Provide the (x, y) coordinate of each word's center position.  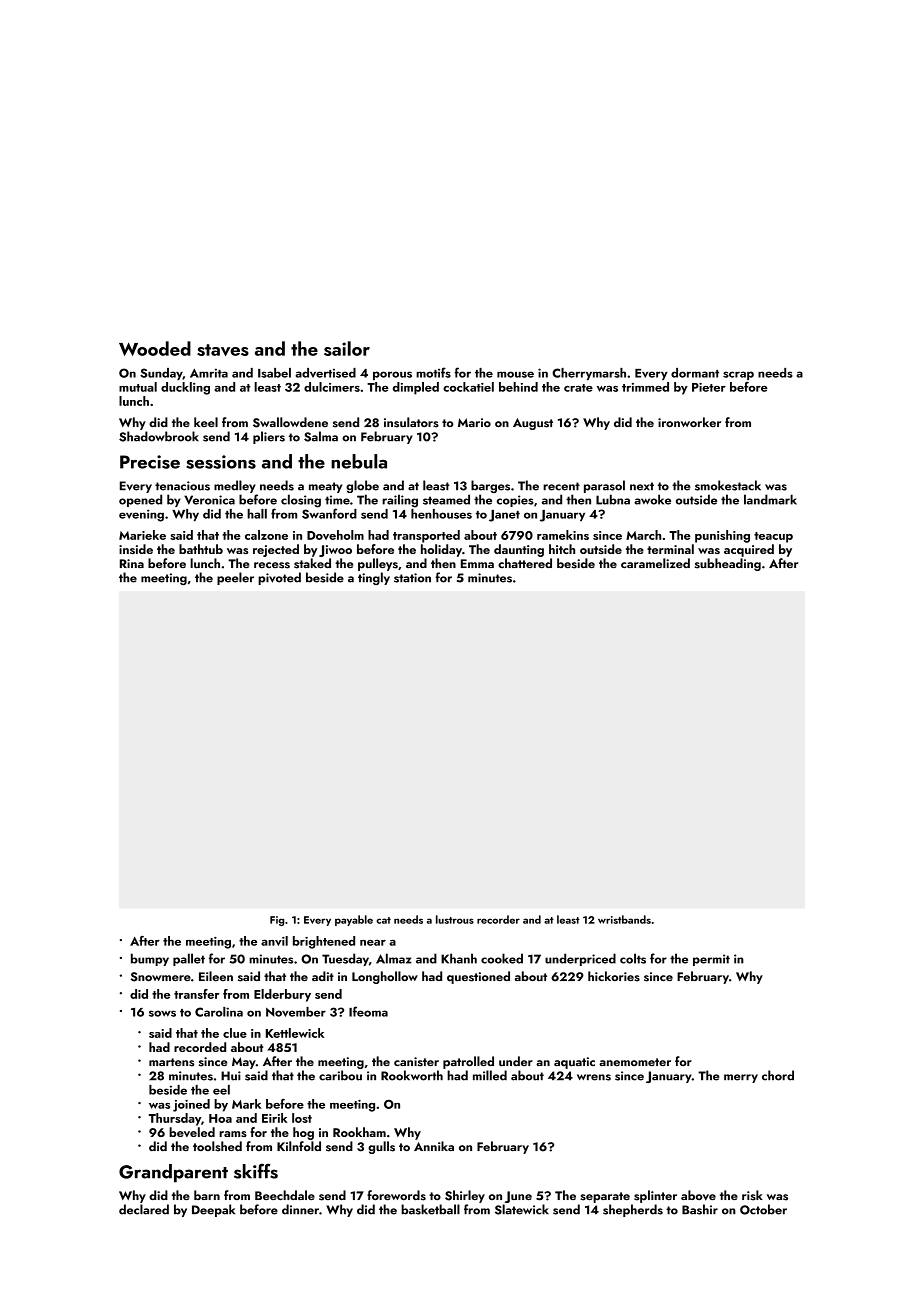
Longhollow (385, 977)
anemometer (635, 1062)
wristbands (624, 919)
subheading (728, 564)
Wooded (155, 348)
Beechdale (285, 1195)
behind (518, 387)
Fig (277, 921)
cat (383, 920)
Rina (132, 563)
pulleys (378, 564)
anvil (274, 941)
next (642, 486)
